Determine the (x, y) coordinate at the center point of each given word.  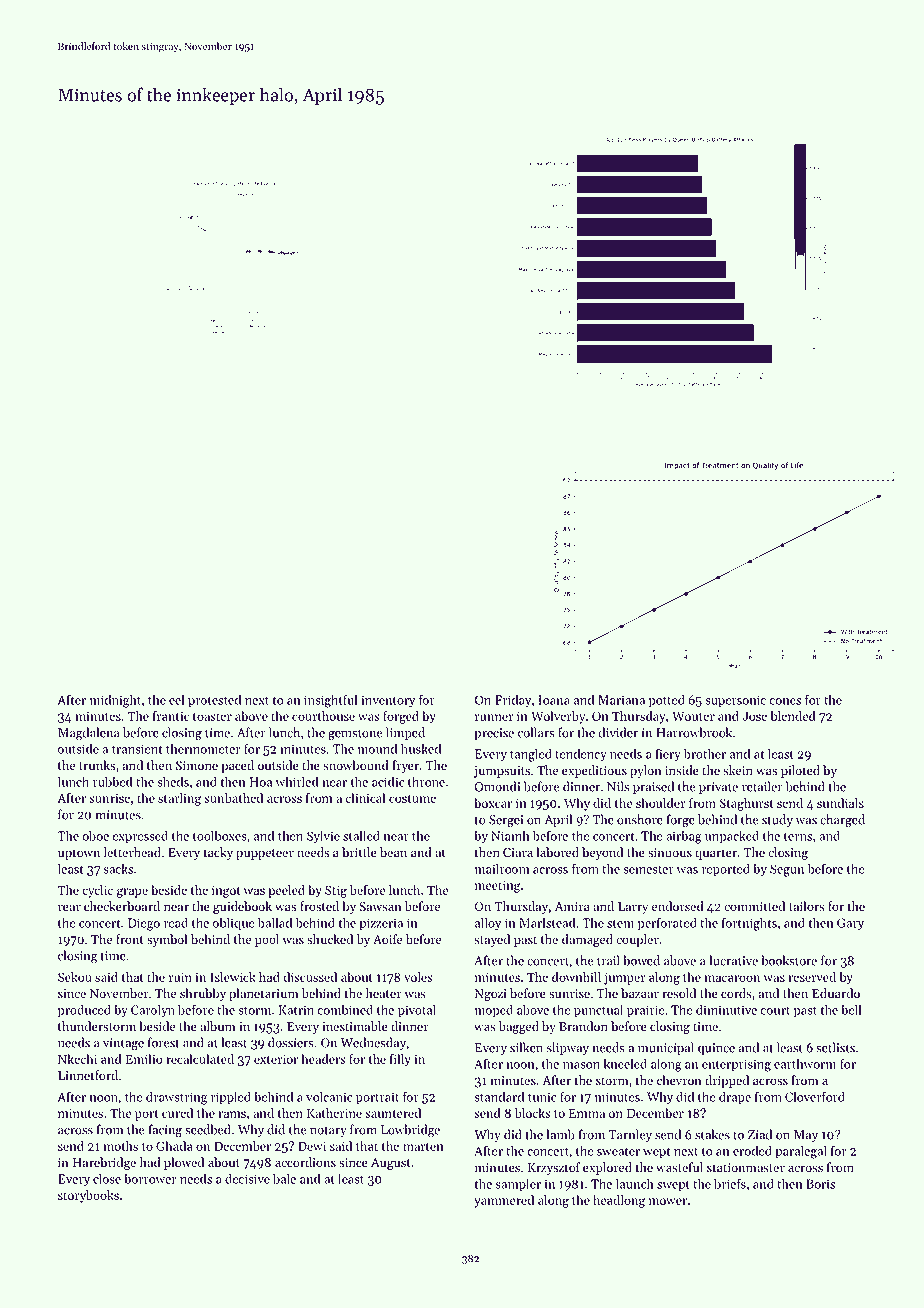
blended (793, 716)
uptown (79, 854)
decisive (247, 1178)
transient (137, 749)
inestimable (355, 1026)
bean (393, 852)
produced (84, 1011)
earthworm (805, 1063)
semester (648, 870)
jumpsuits (502, 772)
